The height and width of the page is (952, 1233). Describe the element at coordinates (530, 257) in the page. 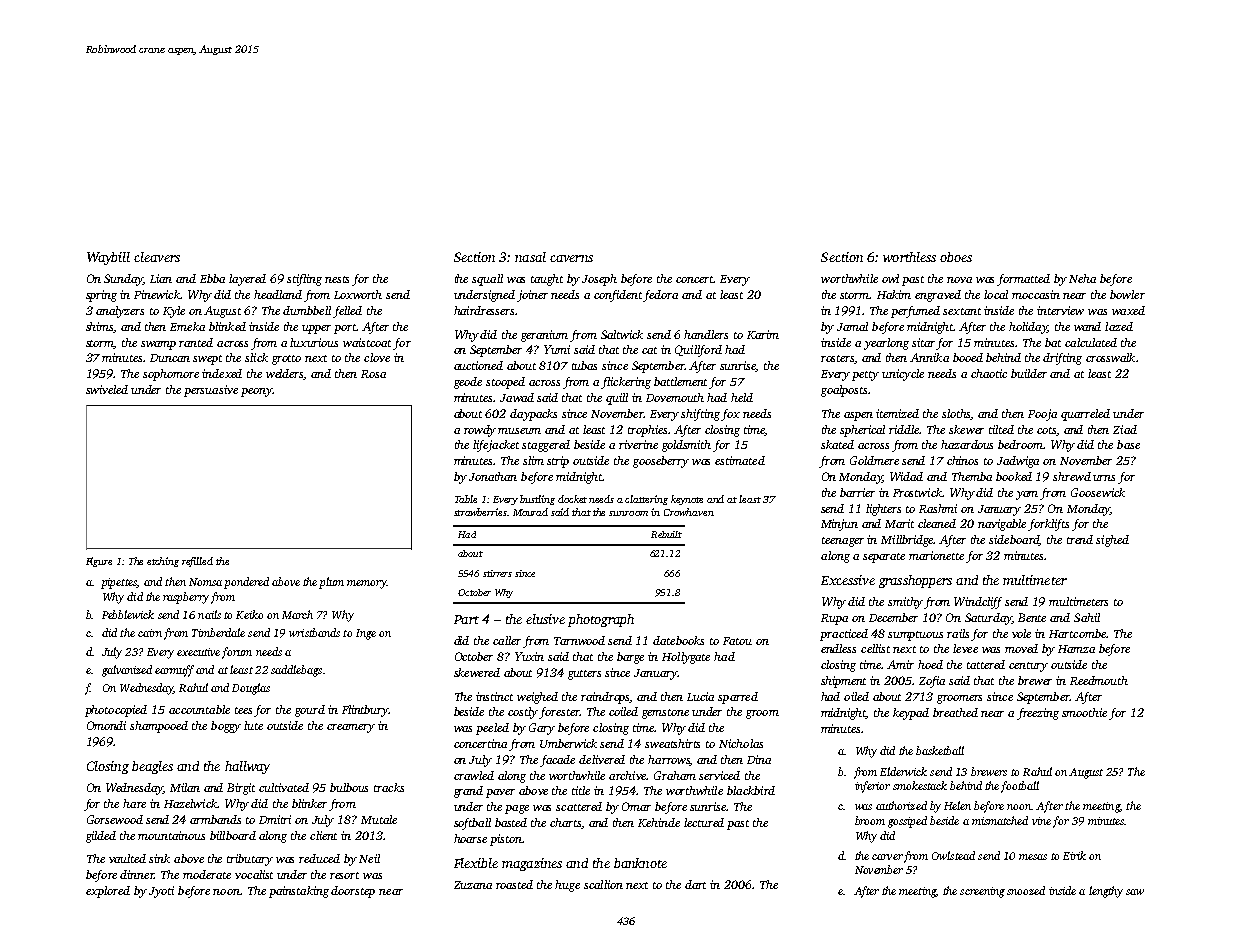

I see `nasal` at that location.
